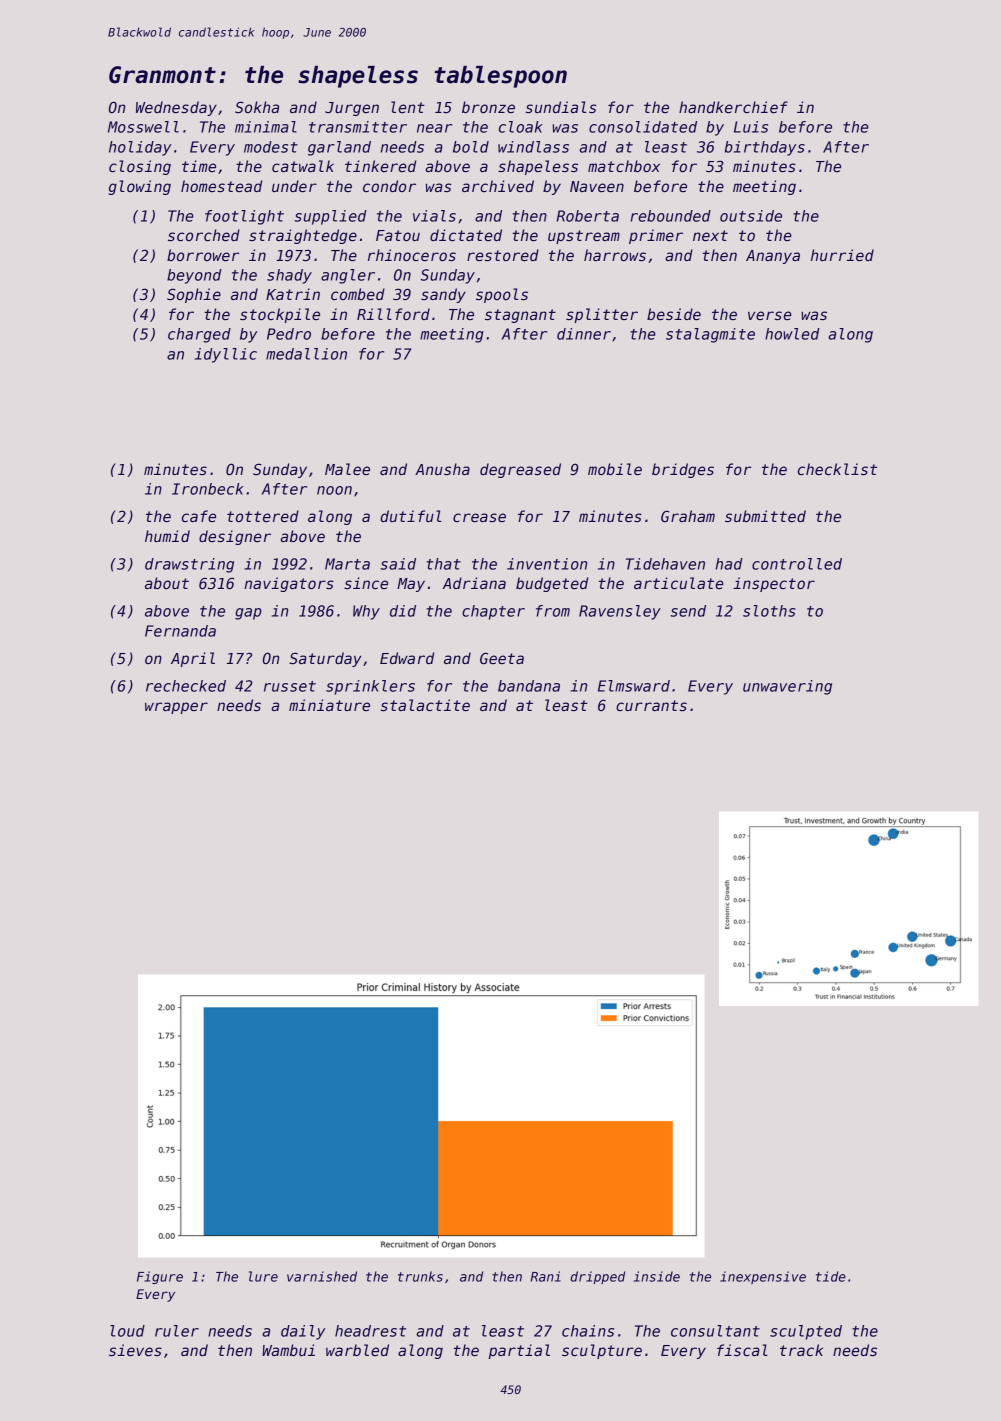 The height and width of the screenshot is (1421, 1001). What do you see at coordinates (787, 687) in the screenshot?
I see `unwavering` at bounding box center [787, 687].
